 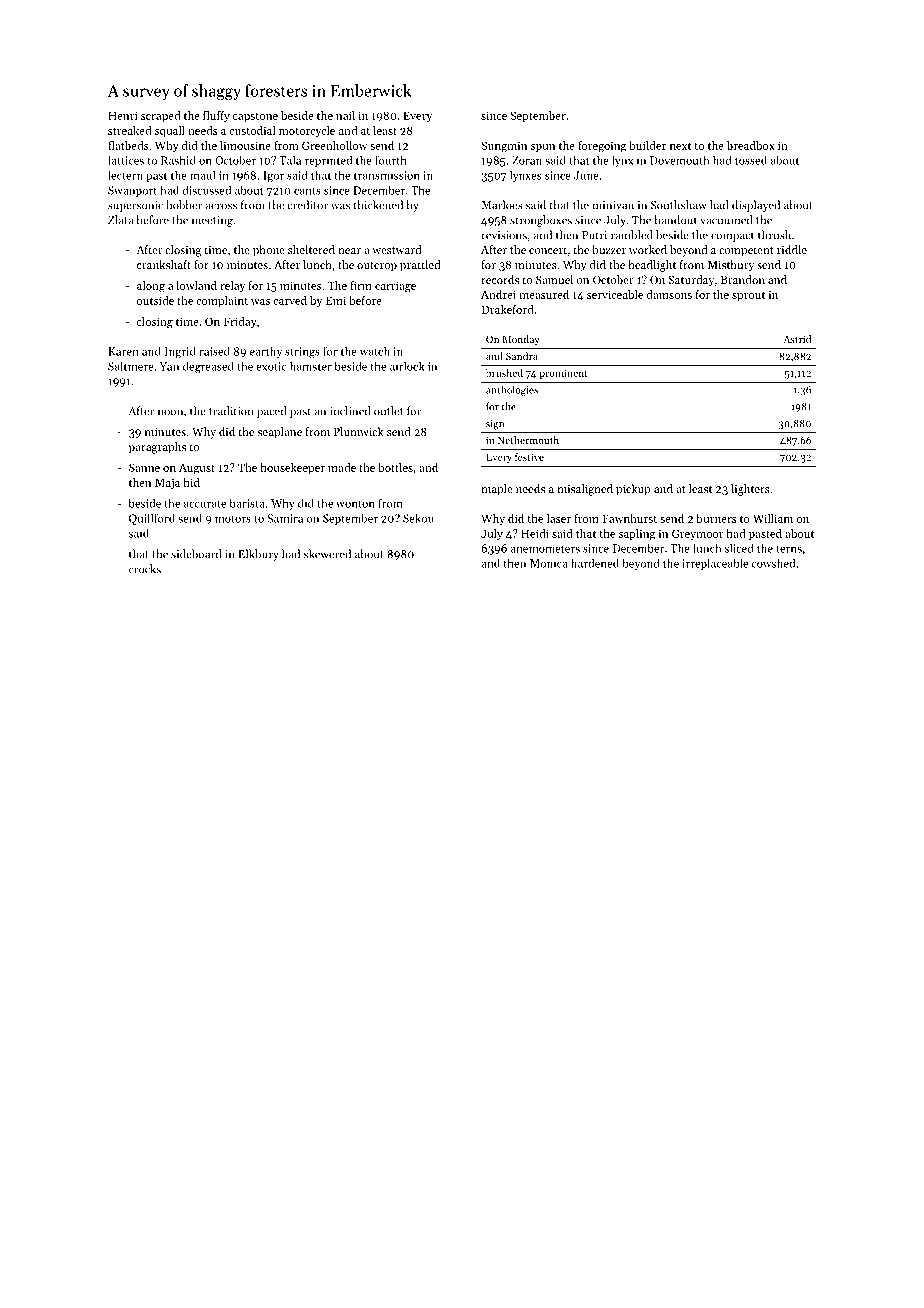 I want to click on builder, so click(x=647, y=145).
